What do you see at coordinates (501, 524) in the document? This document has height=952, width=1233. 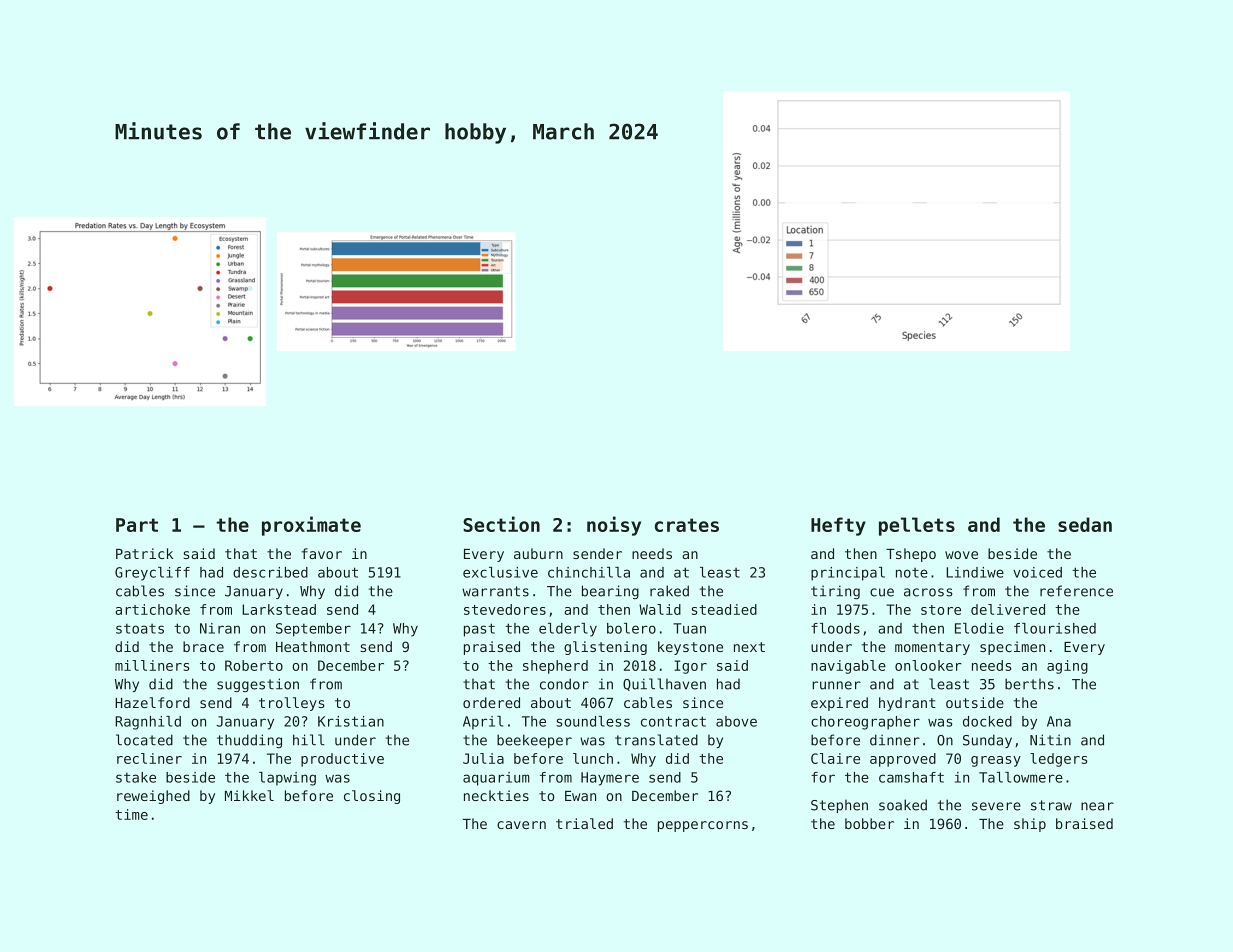 I see `Section` at bounding box center [501, 524].
